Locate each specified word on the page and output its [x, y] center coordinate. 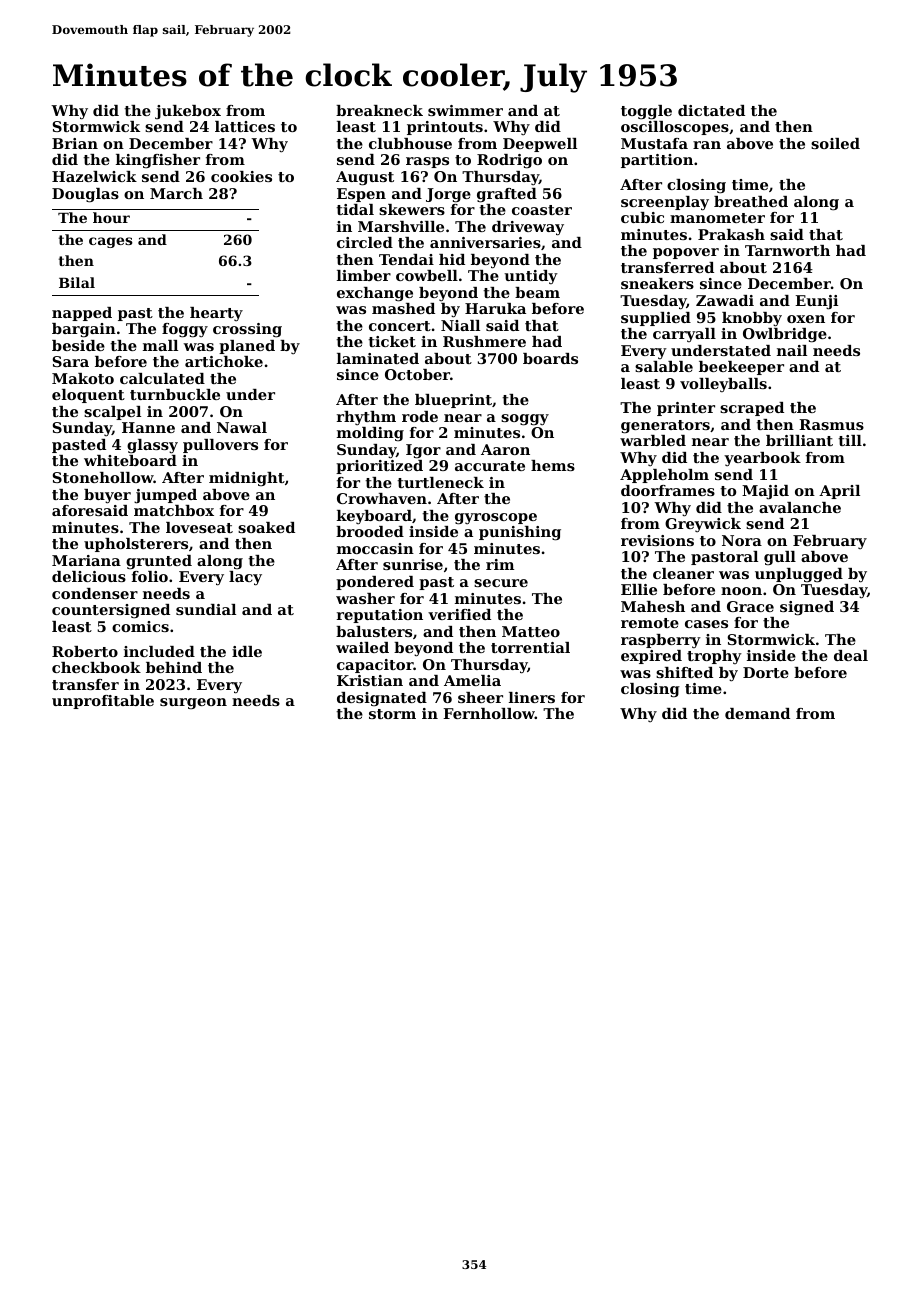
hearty [216, 314]
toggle [646, 112]
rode [420, 416]
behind [174, 667]
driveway [528, 228]
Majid [765, 492]
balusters [374, 631]
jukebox [188, 112]
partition [657, 161]
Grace [750, 606]
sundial [206, 609]
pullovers [220, 446]
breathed [751, 201]
